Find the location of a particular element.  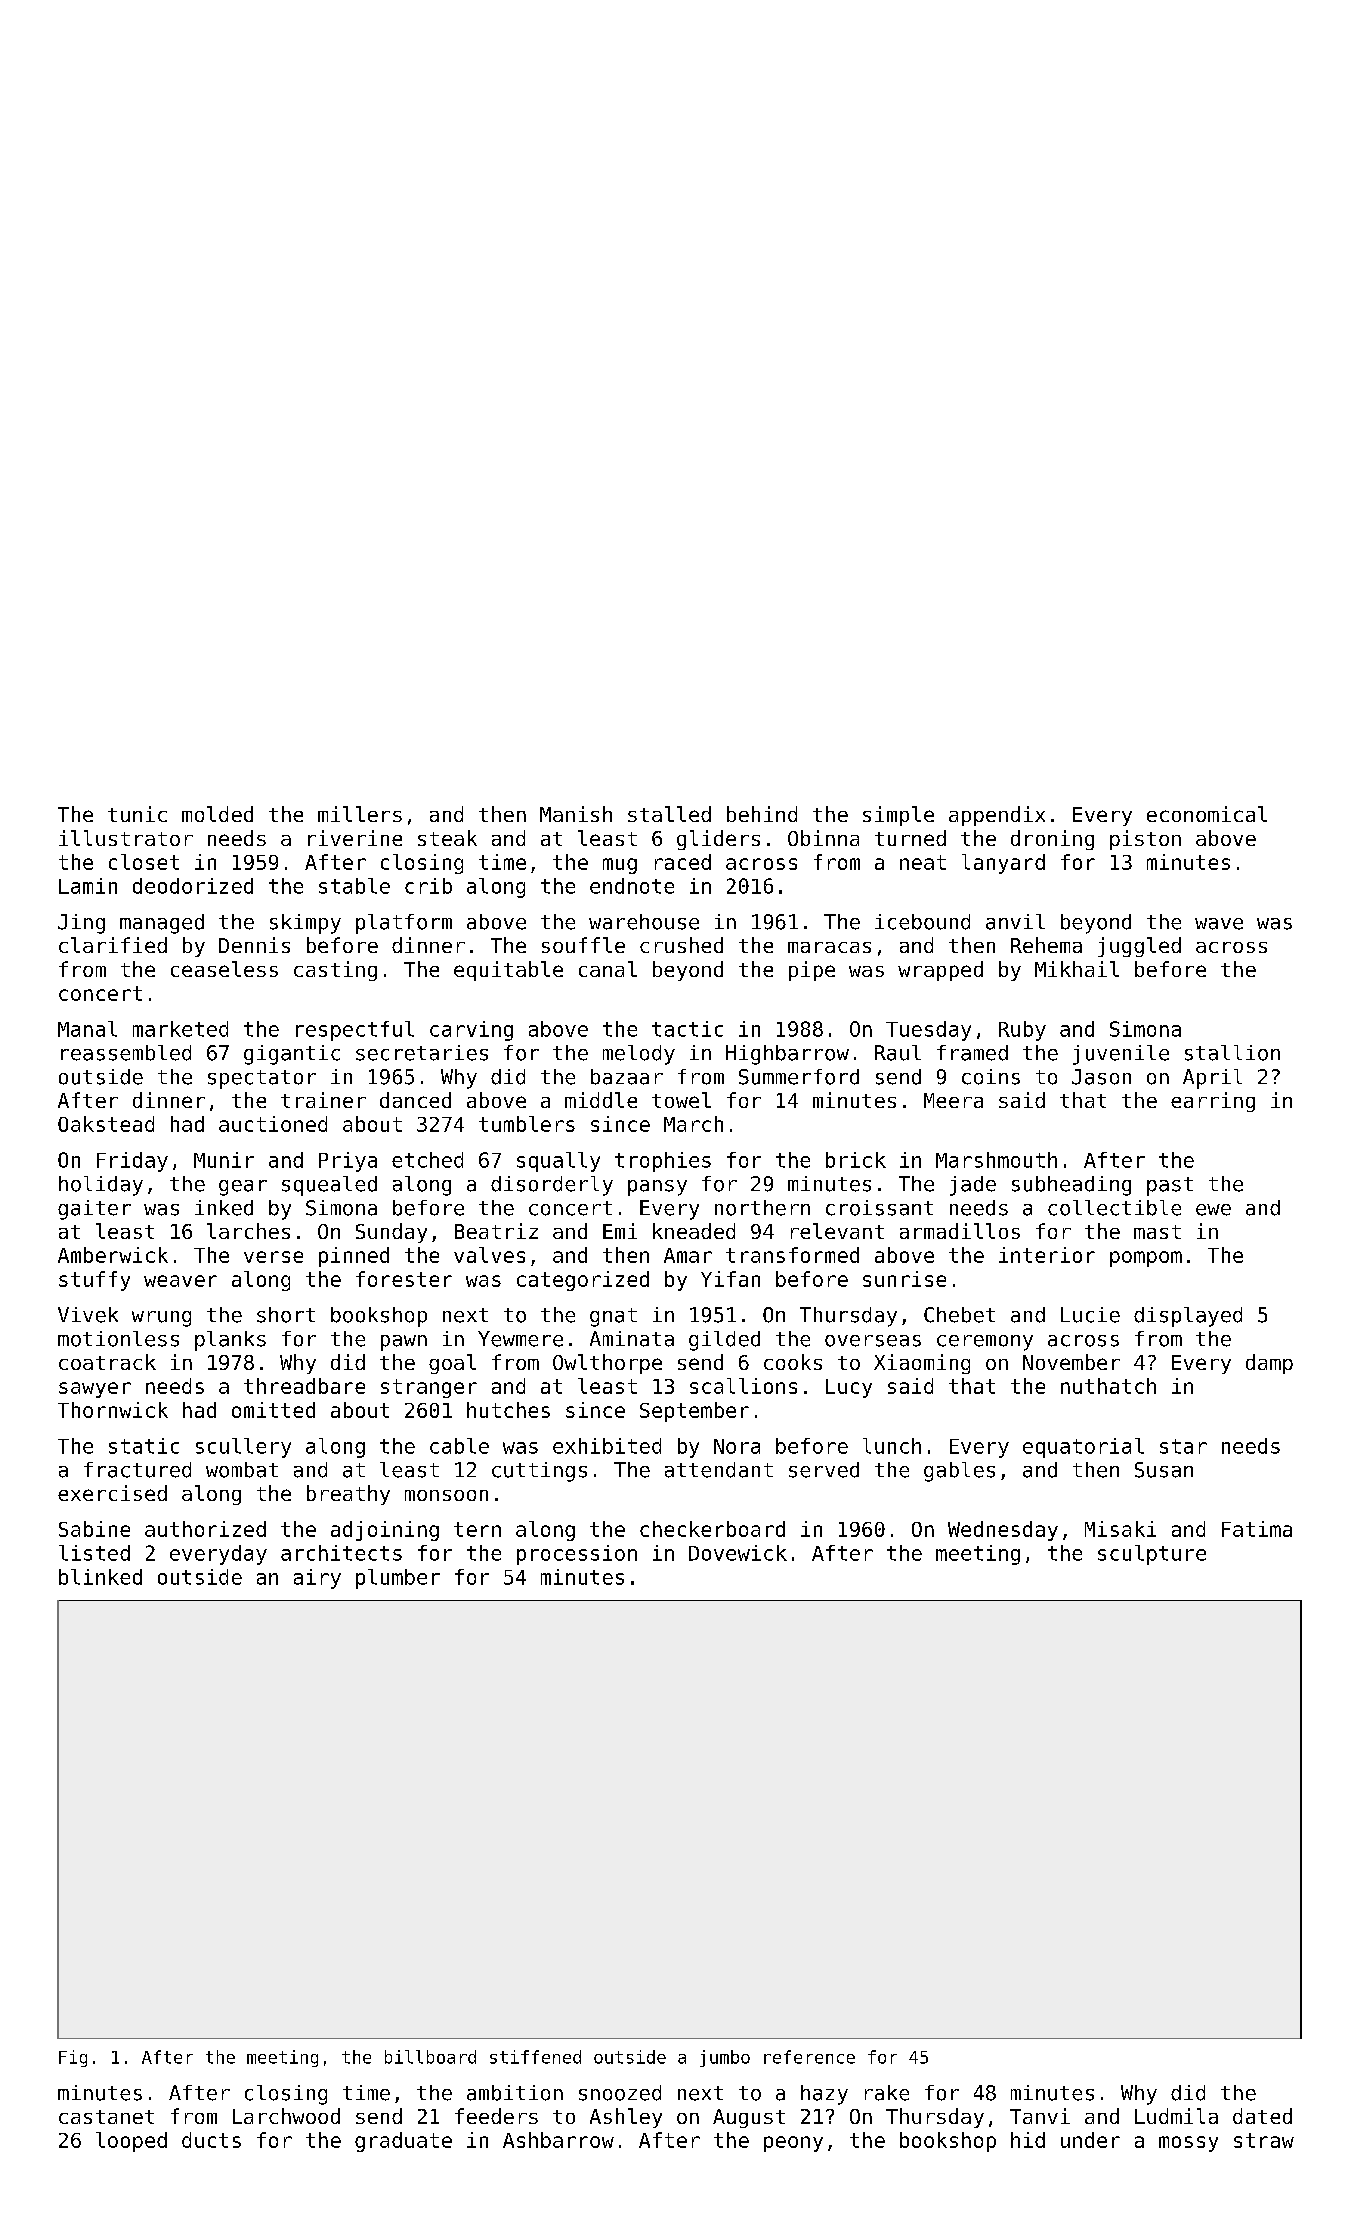

procession is located at coordinates (577, 1555).
